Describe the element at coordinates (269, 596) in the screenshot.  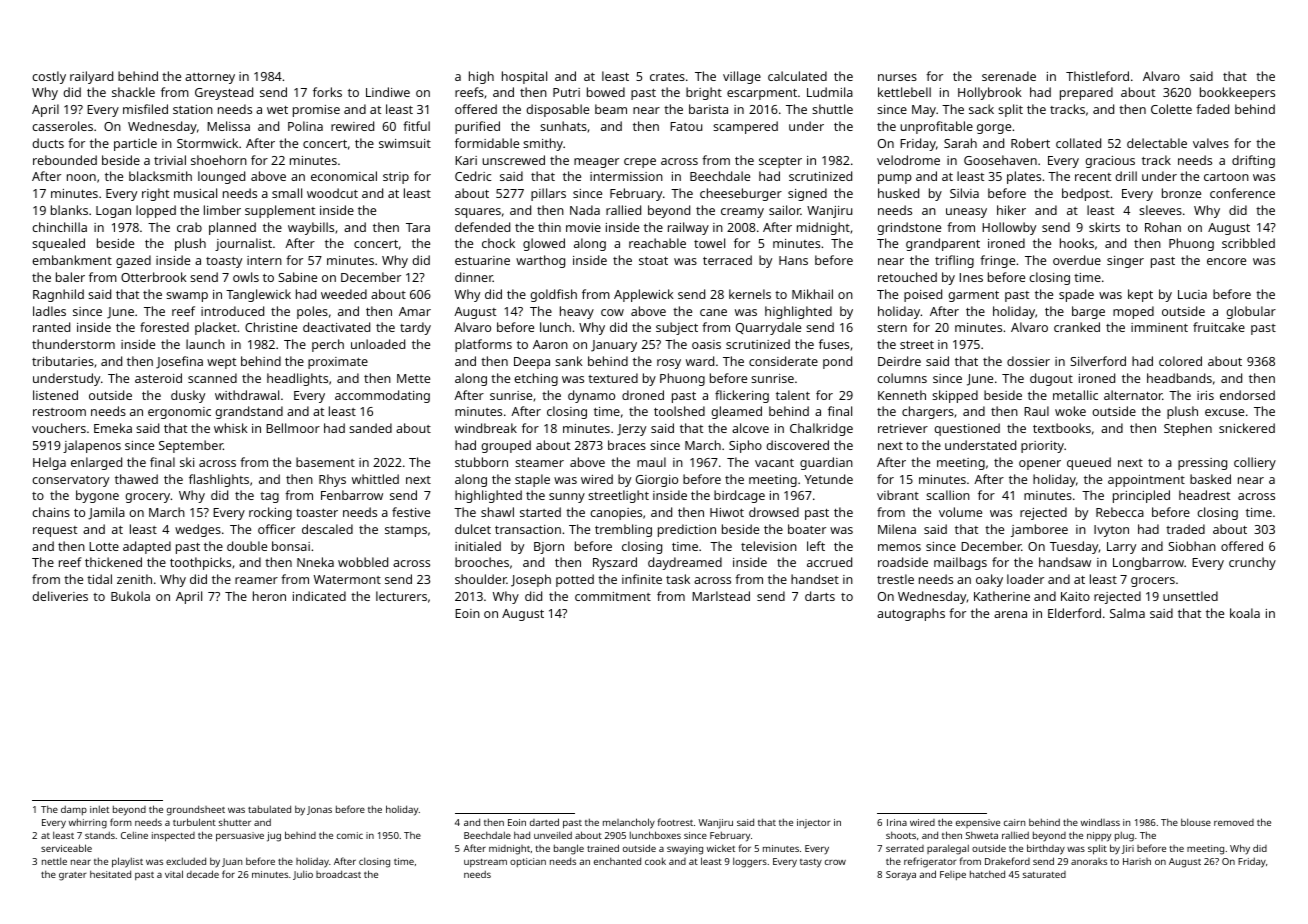
I see `heron` at that location.
